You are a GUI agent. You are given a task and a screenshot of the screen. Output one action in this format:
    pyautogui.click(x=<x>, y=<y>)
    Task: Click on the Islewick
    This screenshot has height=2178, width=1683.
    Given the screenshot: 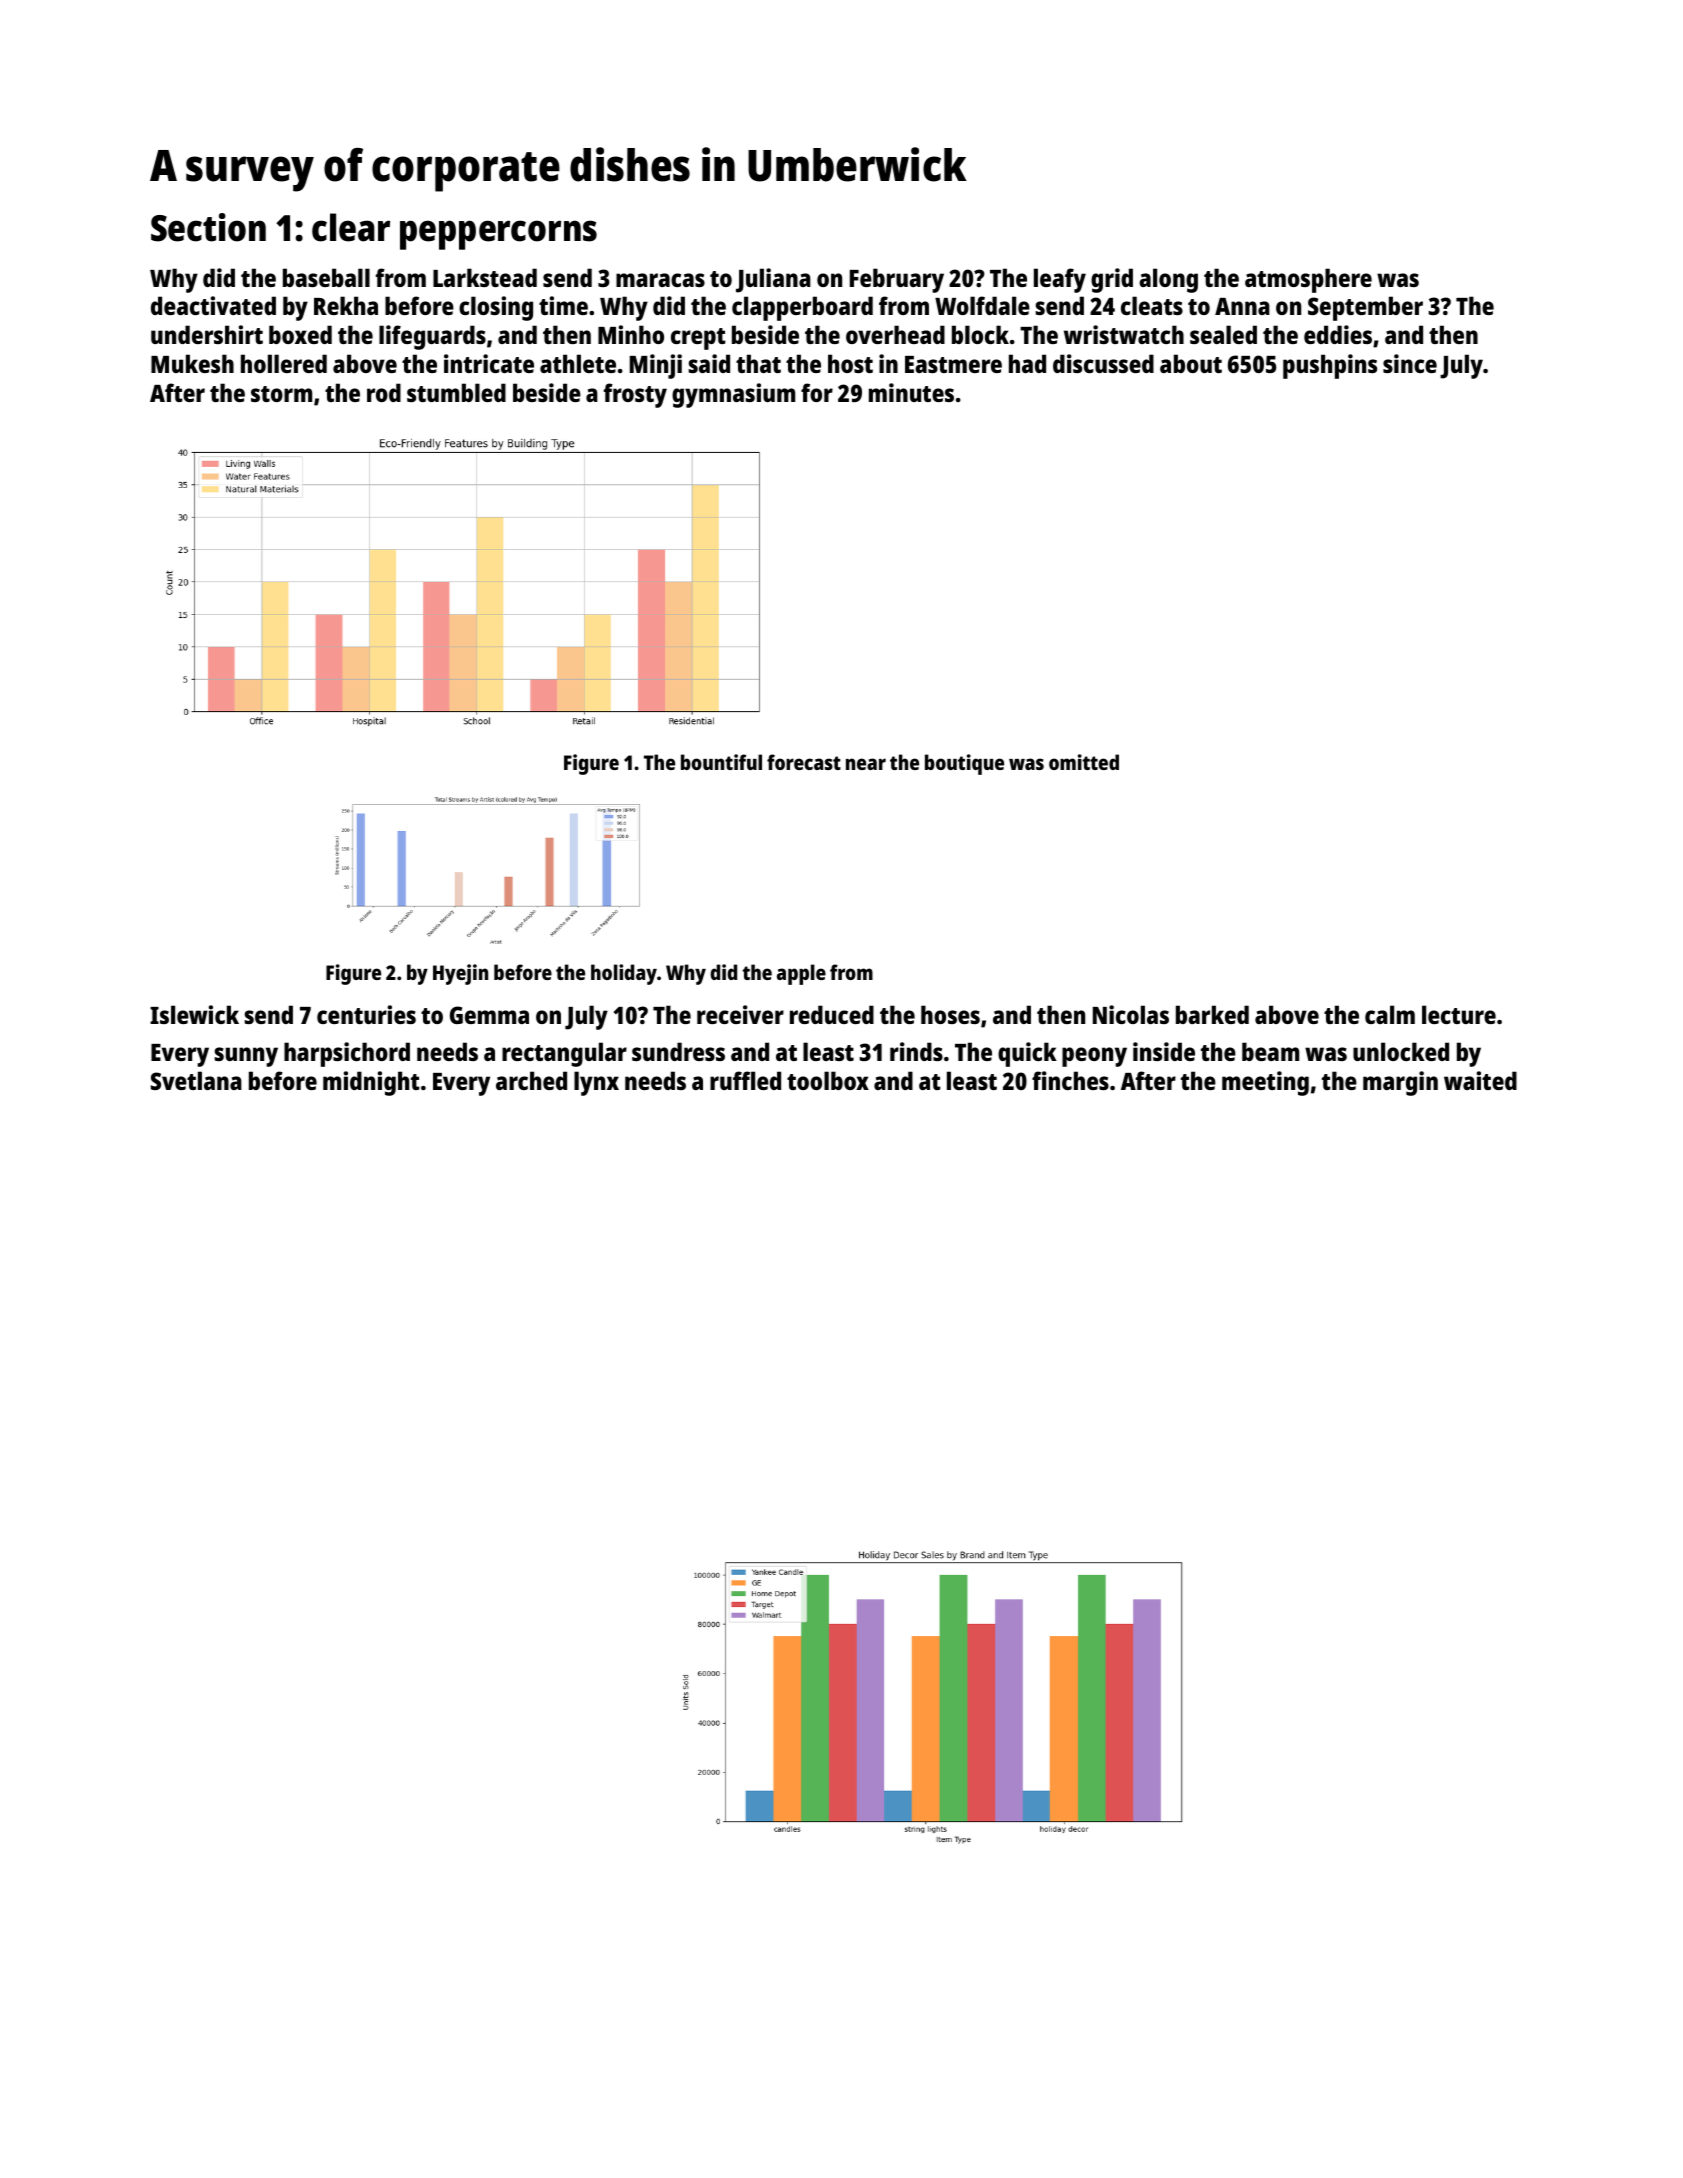 What is the action you would take?
    pyautogui.click(x=194, y=1014)
